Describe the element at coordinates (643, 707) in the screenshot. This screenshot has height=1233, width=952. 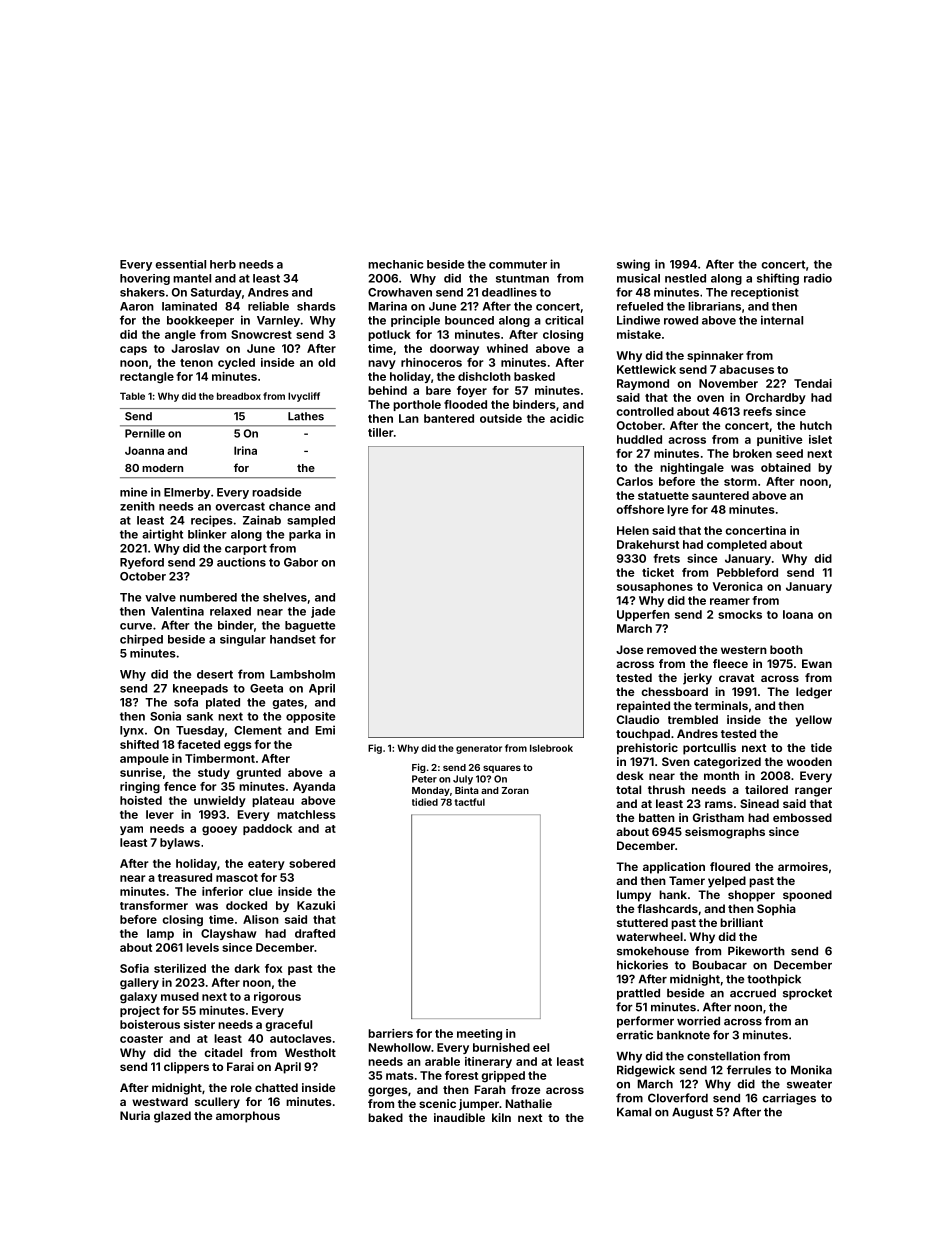
I see `repainted` at that location.
